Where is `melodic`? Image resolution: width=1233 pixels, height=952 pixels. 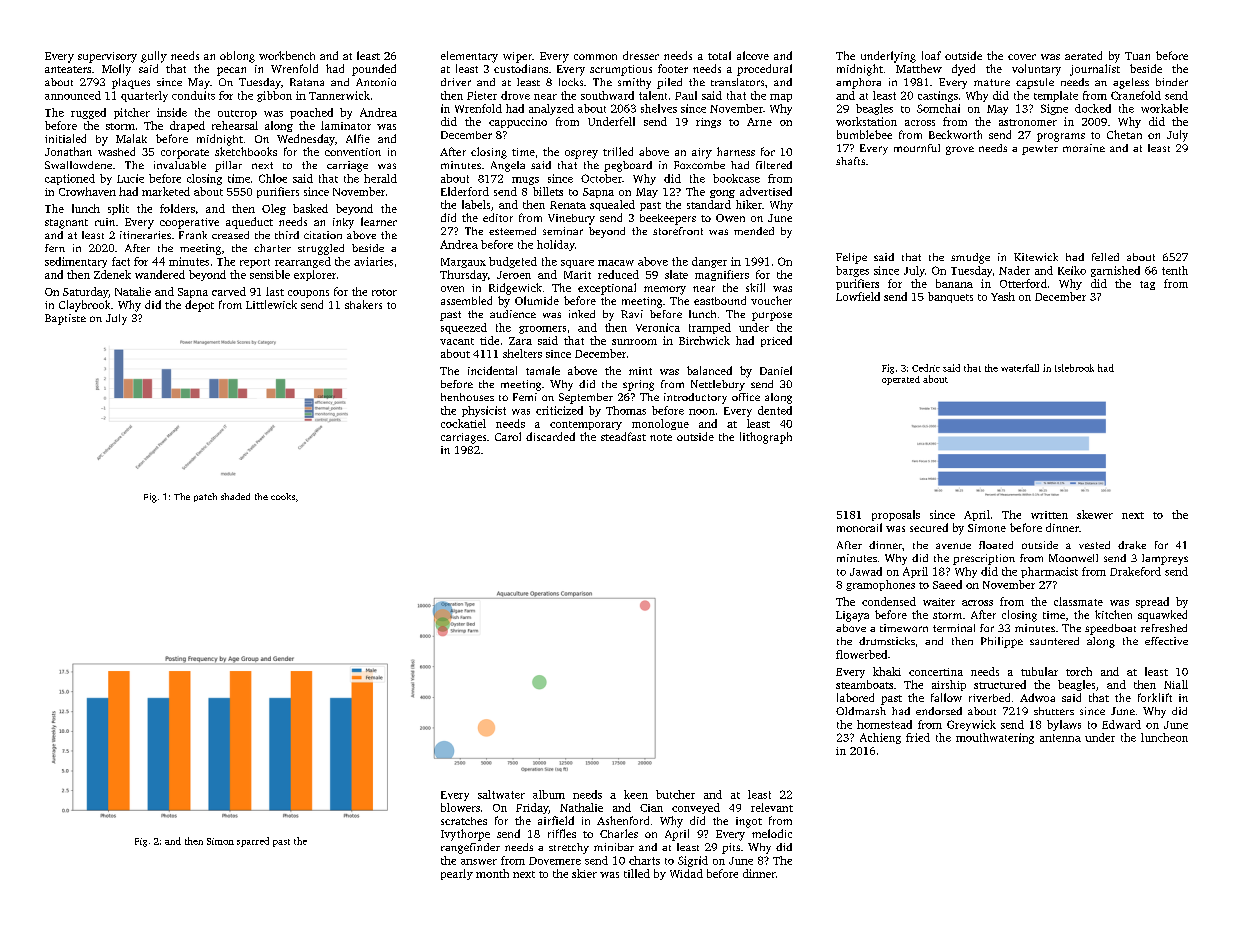
melodic is located at coordinates (772, 833).
